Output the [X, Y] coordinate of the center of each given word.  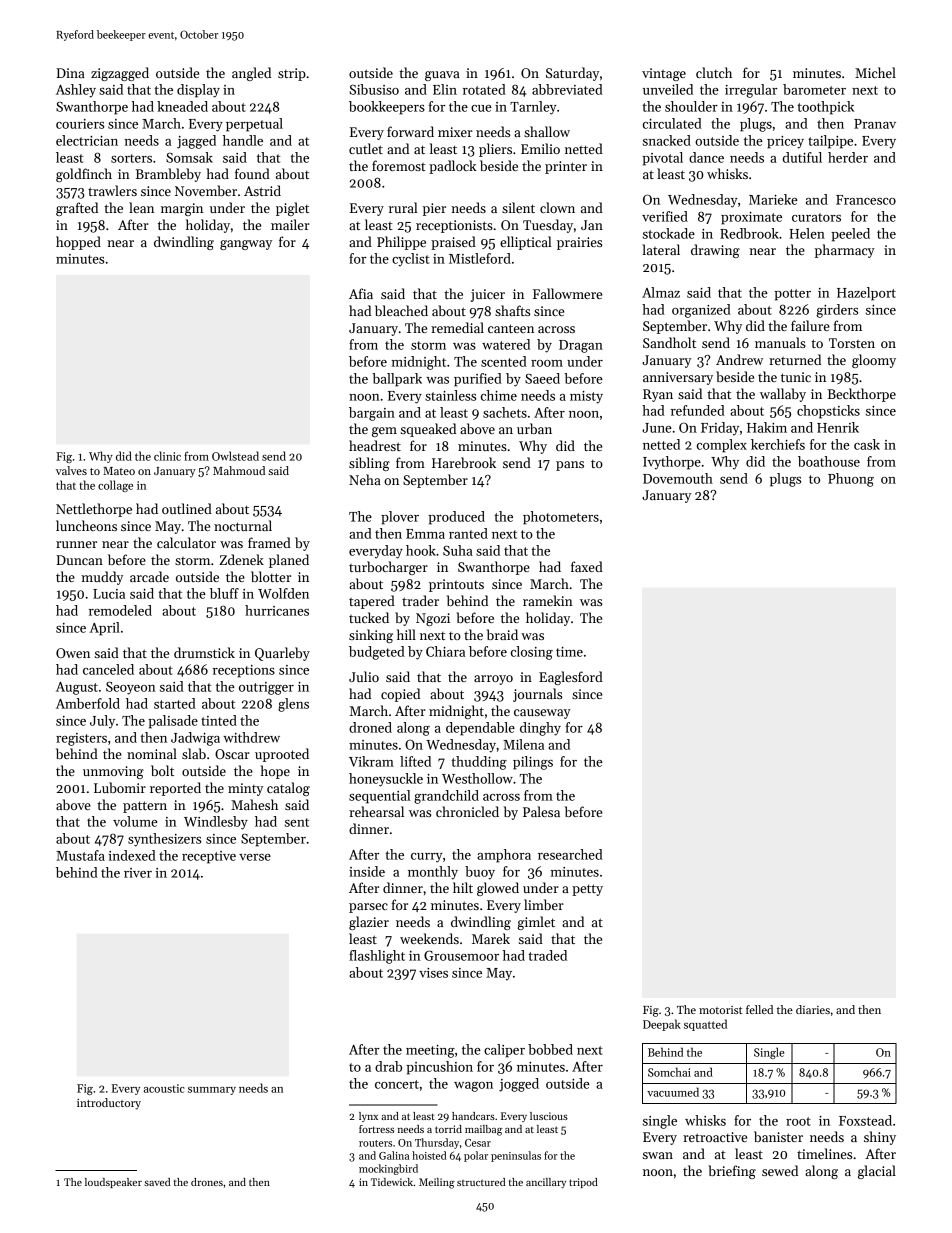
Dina [70, 73]
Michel [875, 72]
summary [212, 1091]
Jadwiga [195, 739]
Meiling [437, 1183]
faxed [587, 566]
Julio [364, 676]
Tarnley [533, 108]
